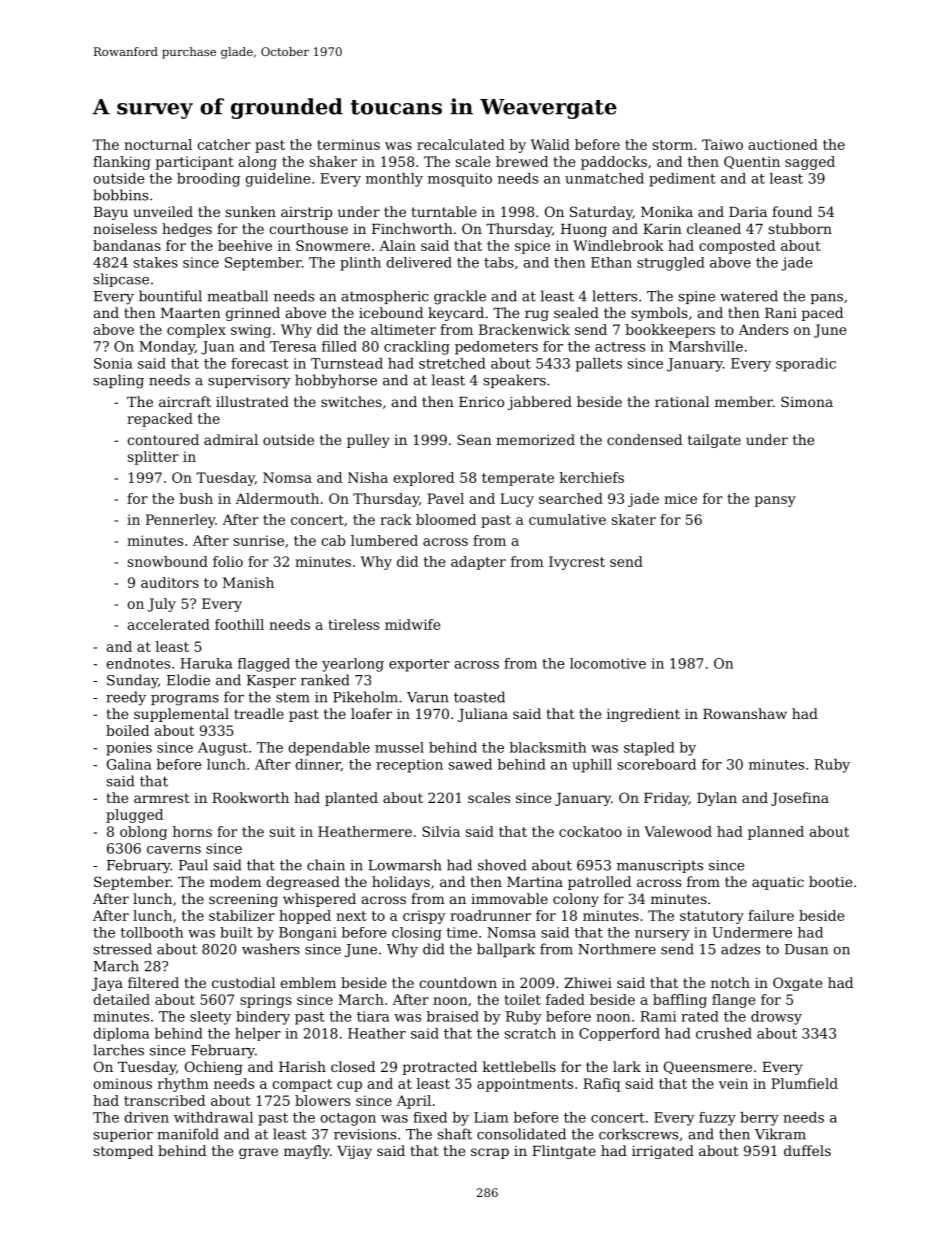 The height and width of the image is (1233, 952). Describe the element at coordinates (461, 144) in the image. I see `recalculated` at that location.
